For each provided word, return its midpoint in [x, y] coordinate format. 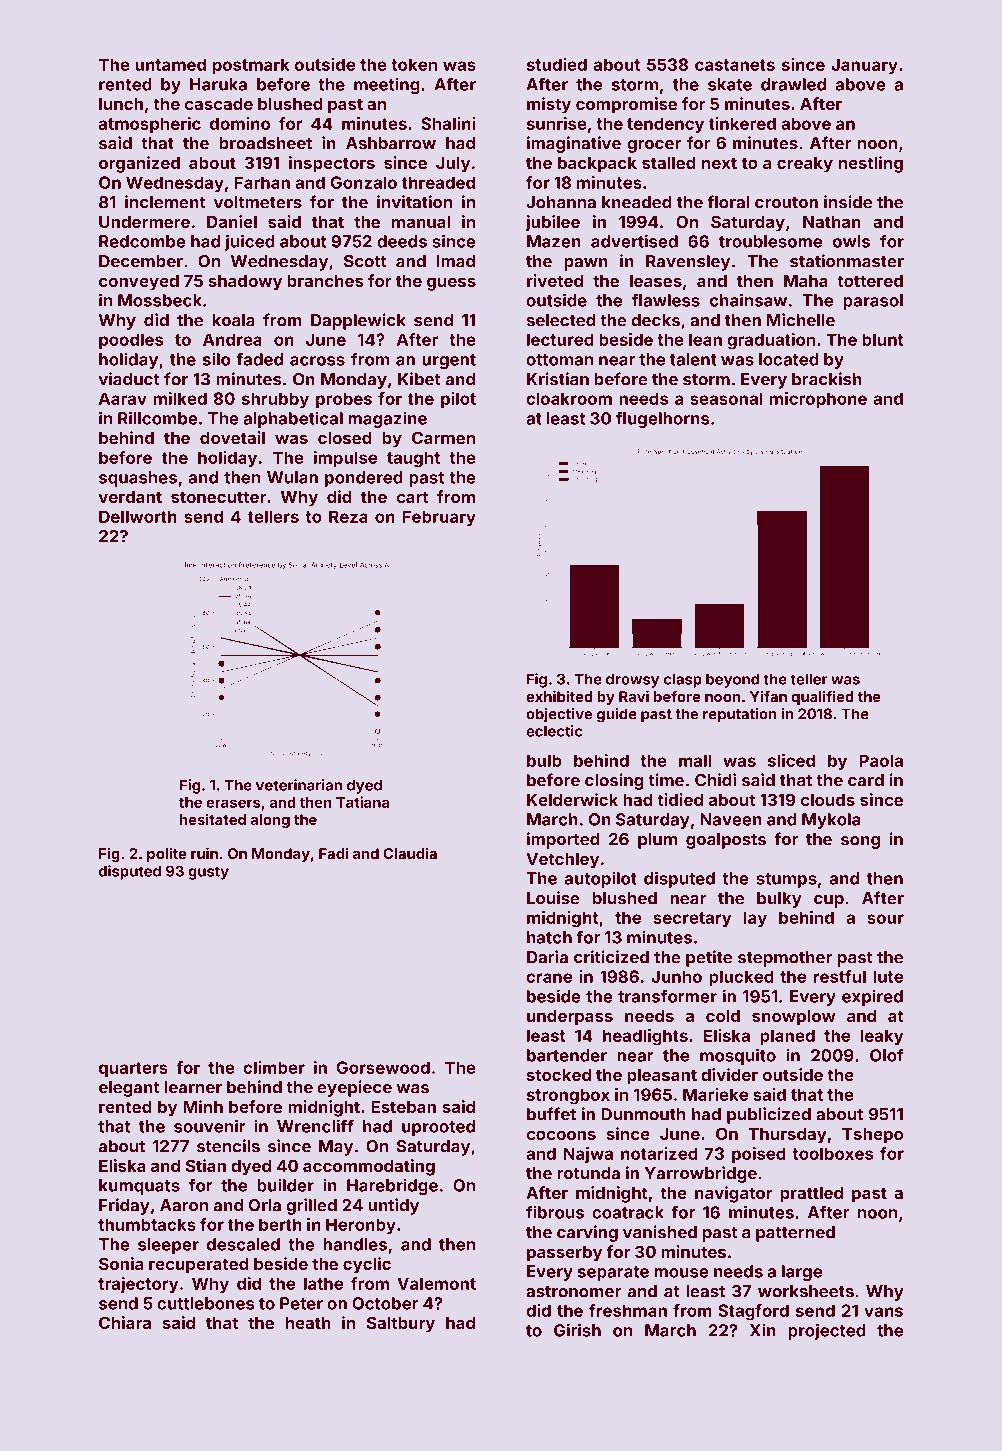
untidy [393, 1206]
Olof [887, 1055]
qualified [823, 697]
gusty [208, 873]
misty [549, 105]
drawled [793, 84]
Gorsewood [383, 1067]
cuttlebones [206, 1303]
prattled [811, 1195]
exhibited [559, 696]
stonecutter [218, 497]
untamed [170, 64]
